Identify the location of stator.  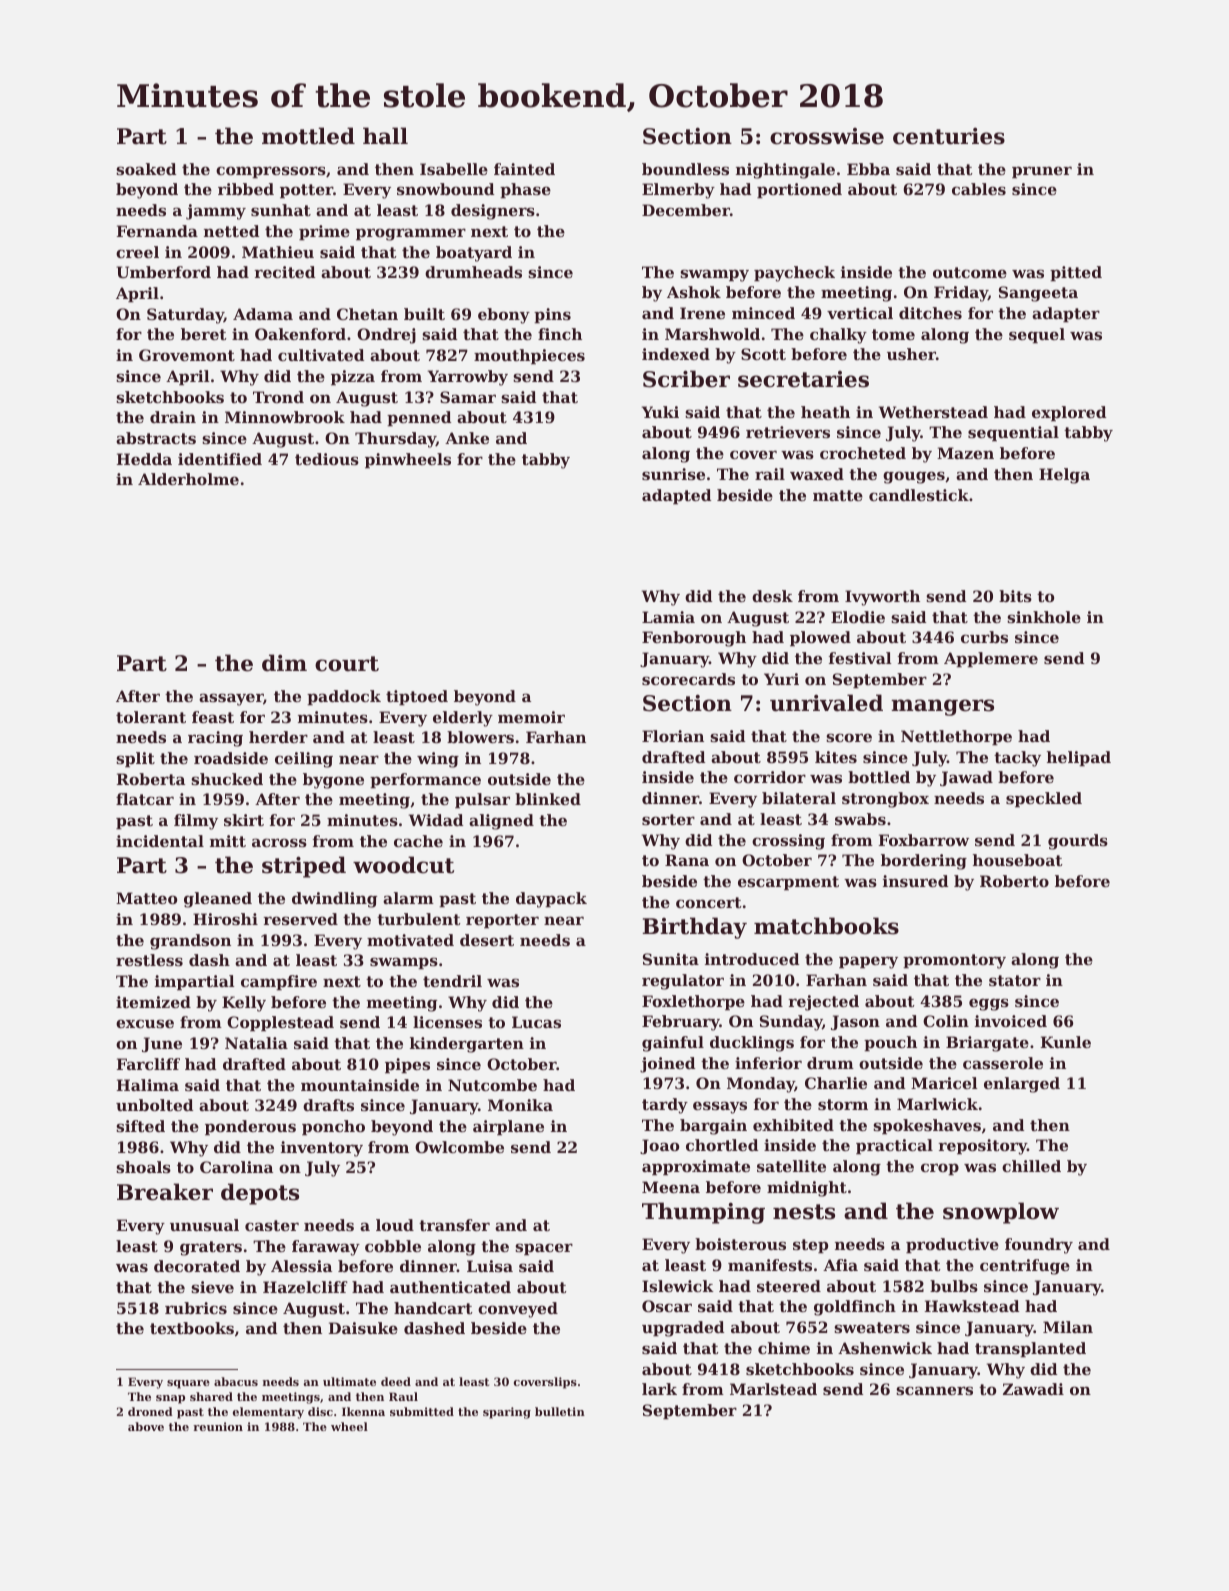
(1015, 980).
